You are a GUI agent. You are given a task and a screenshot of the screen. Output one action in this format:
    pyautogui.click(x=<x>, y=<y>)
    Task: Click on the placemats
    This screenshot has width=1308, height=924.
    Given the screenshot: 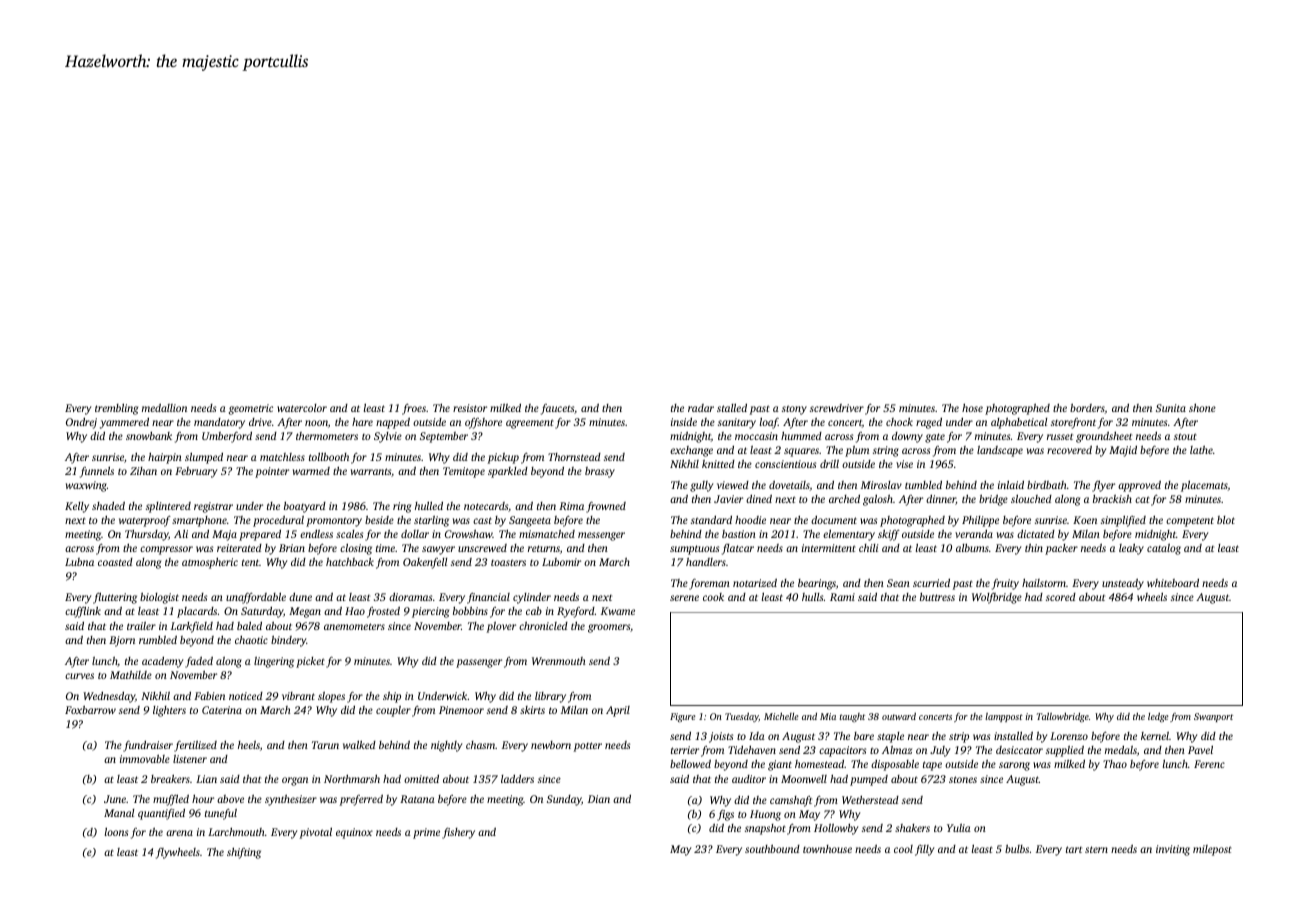 What is the action you would take?
    pyautogui.click(x=1204, y=486)
